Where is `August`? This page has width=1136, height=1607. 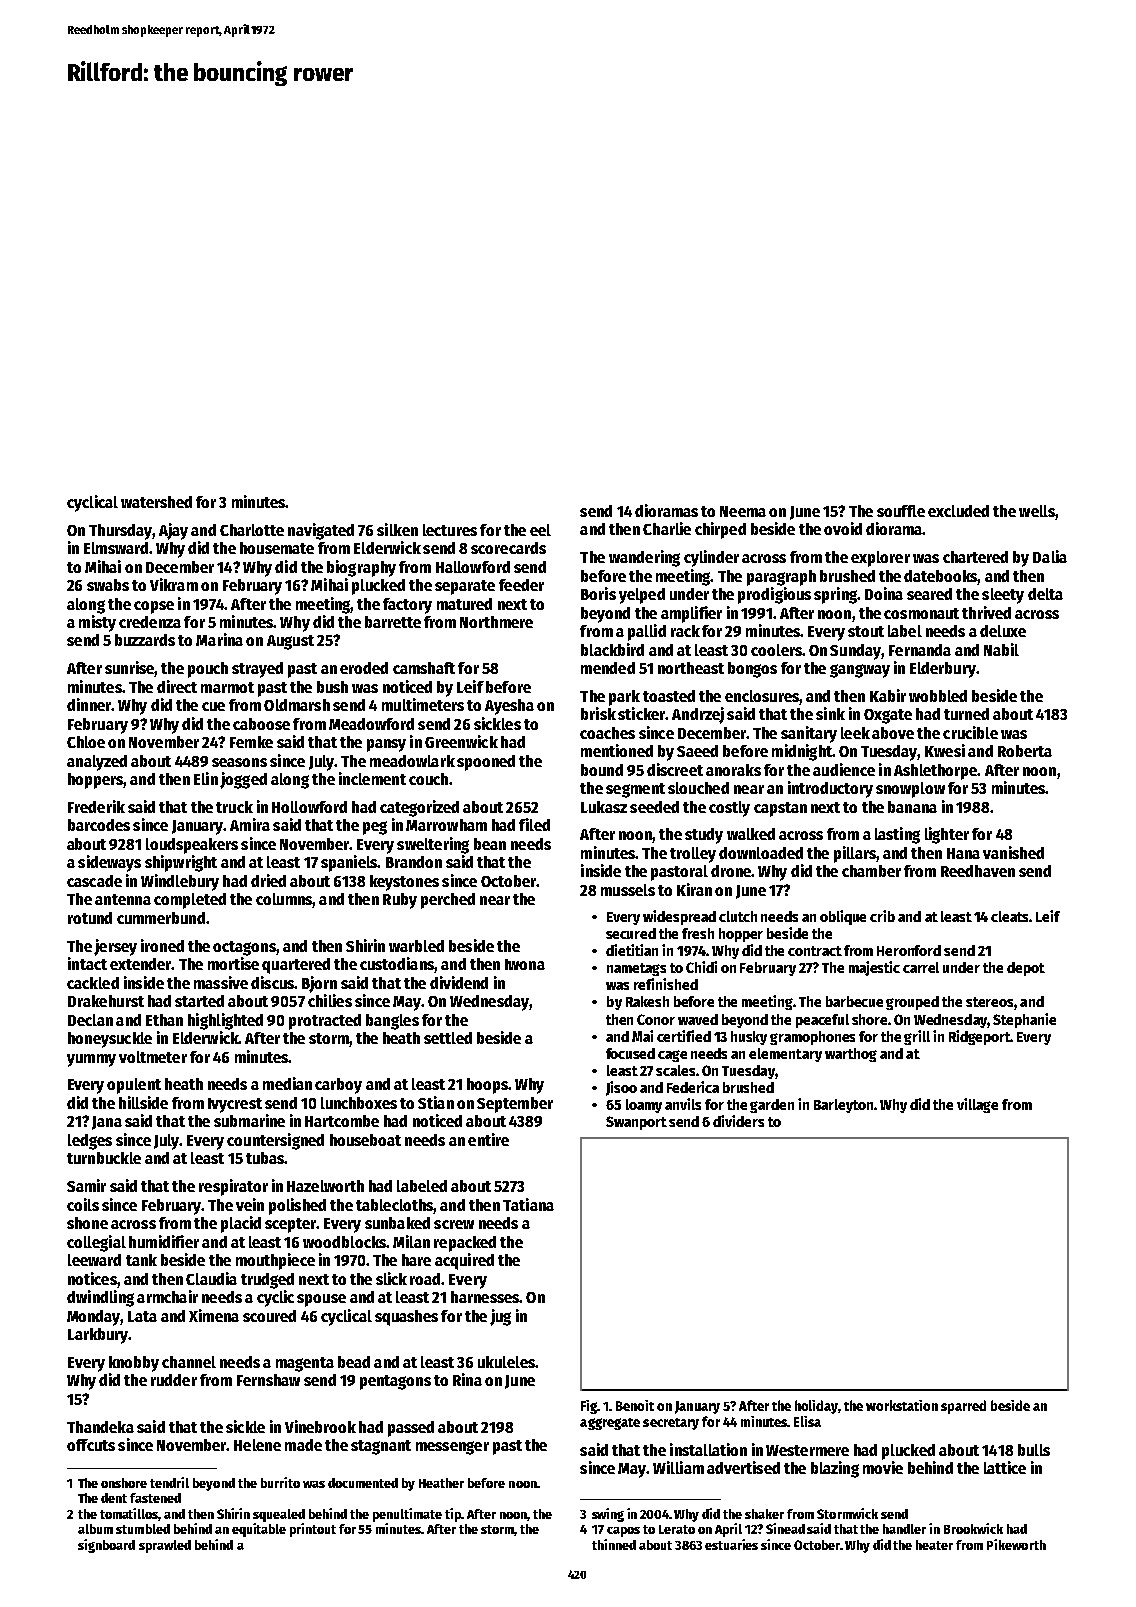
August is located at coordinates (290, 642).
